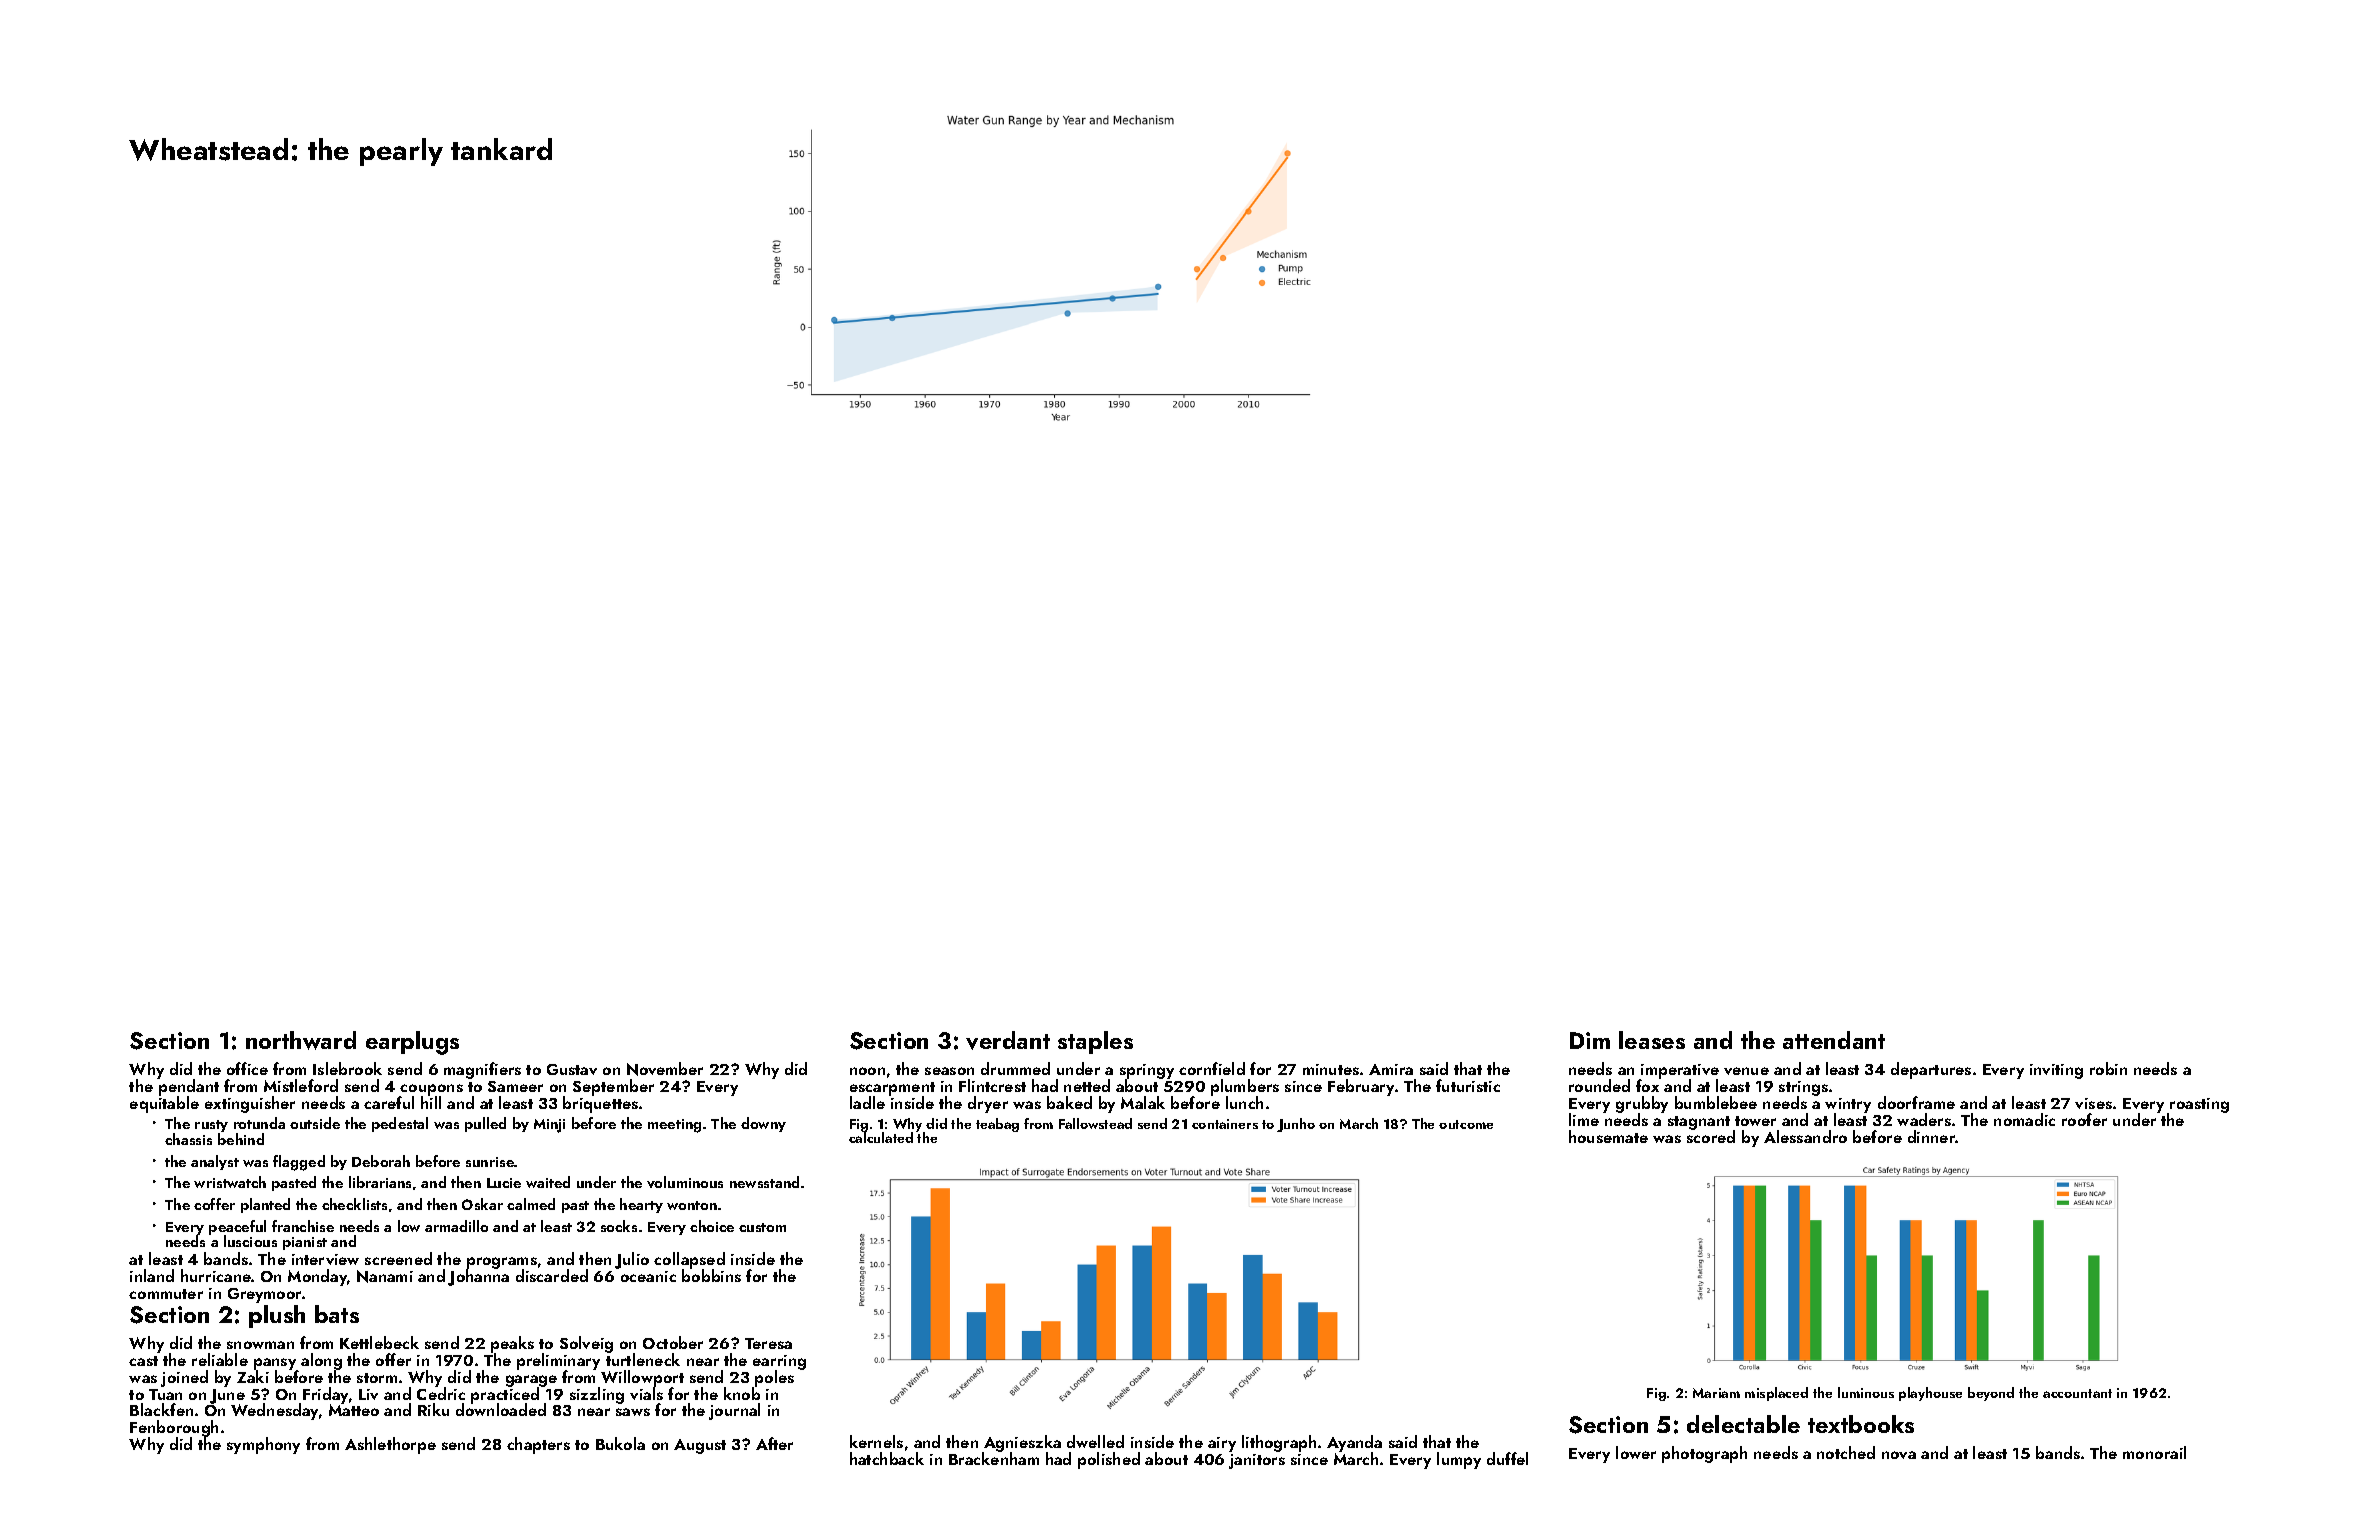 This image has height=1540, width=2380. Describe the element at coordinates (241, 1139) in the image. I see `behind` at that location.
